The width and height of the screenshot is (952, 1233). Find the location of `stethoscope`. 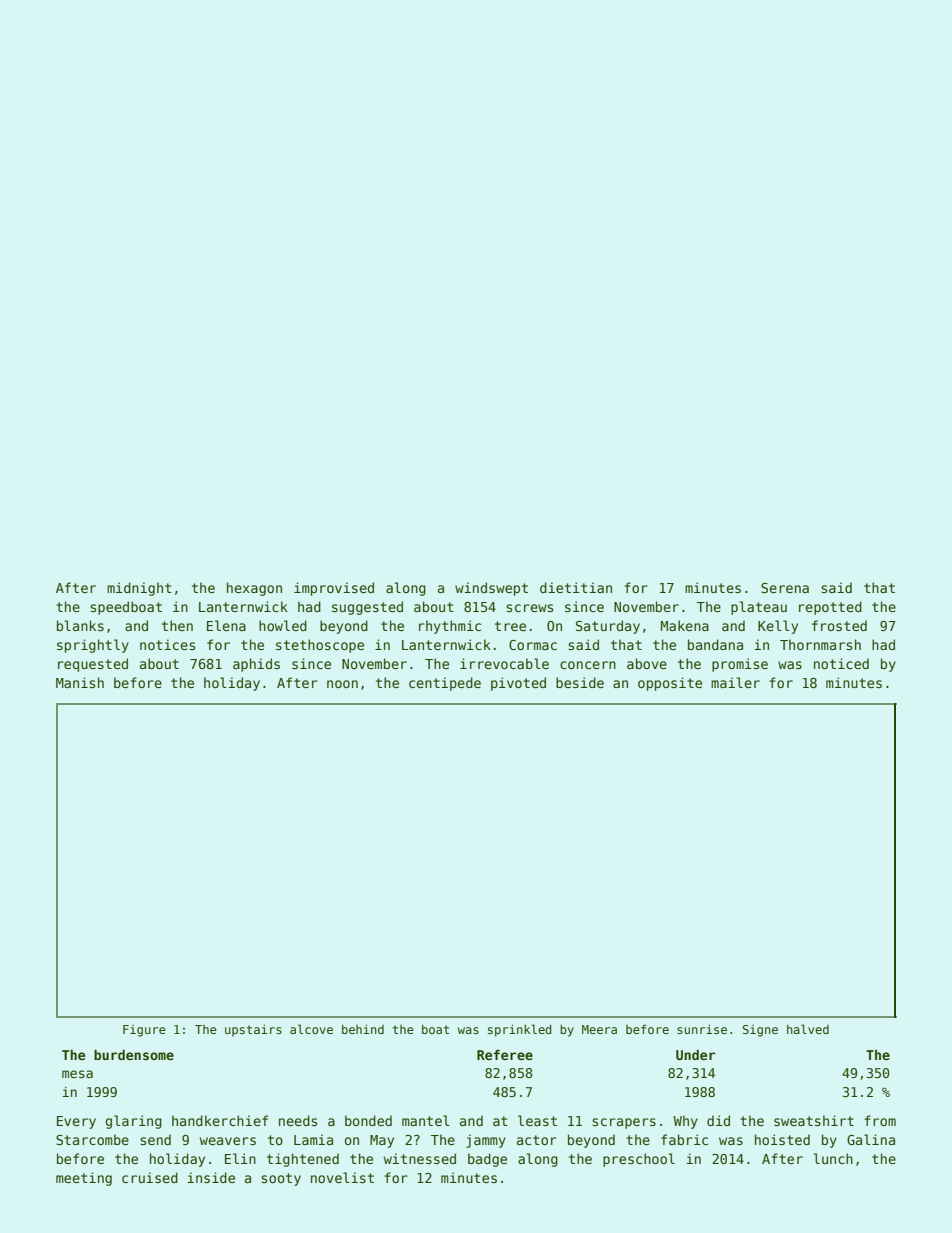

stethoscope is located at coordinates (320, 646).
